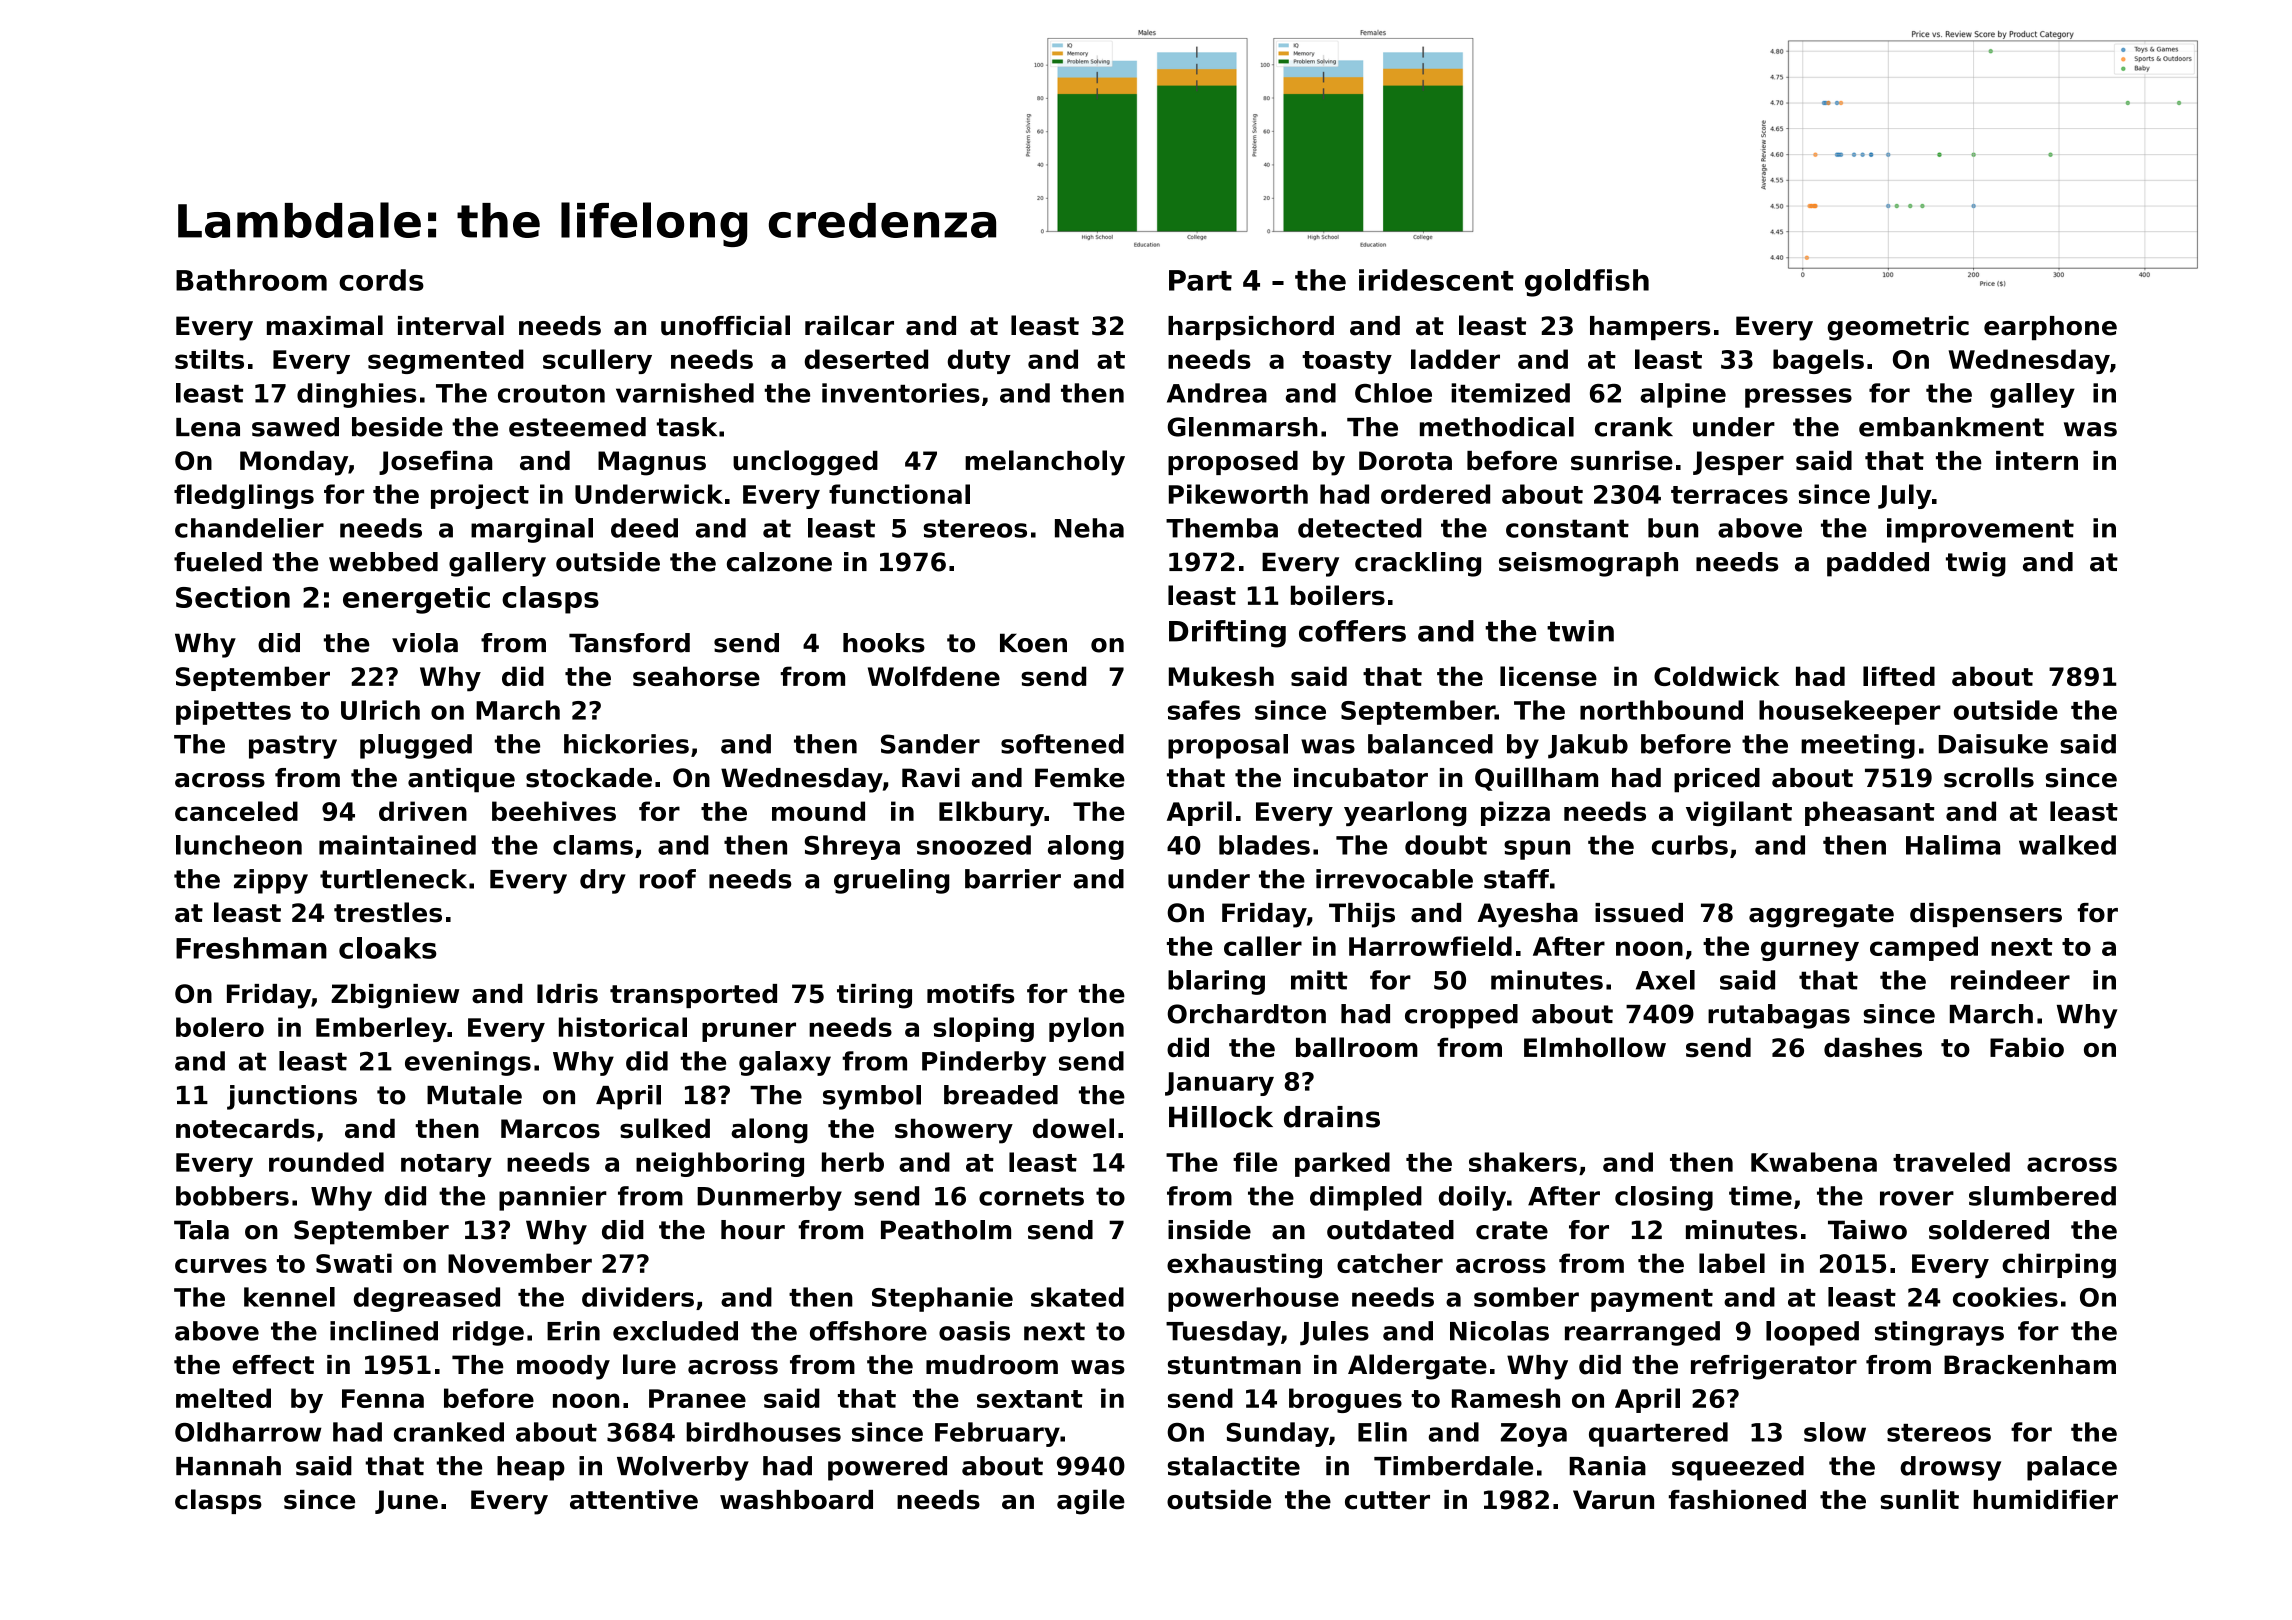 The image size is (2292, 1620). Describe the element at coordinates (1045, 463) in the document. I see `melancholy` at that location.
